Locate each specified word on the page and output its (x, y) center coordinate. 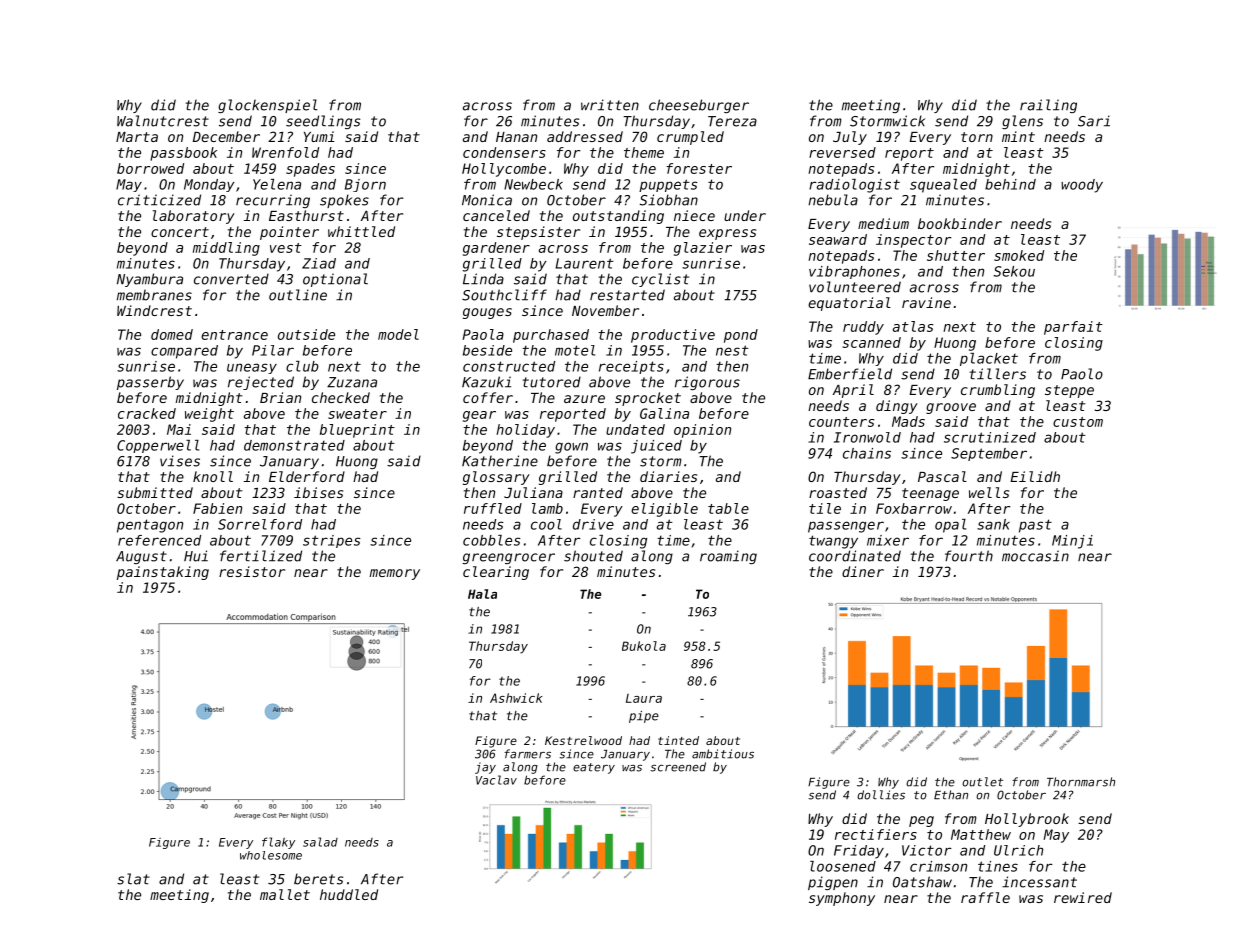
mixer (888, 540)
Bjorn (365, 185)
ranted (598, 492)
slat (133, 879)
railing (1048, 106)
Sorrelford (260, 524)
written (610, 105)
